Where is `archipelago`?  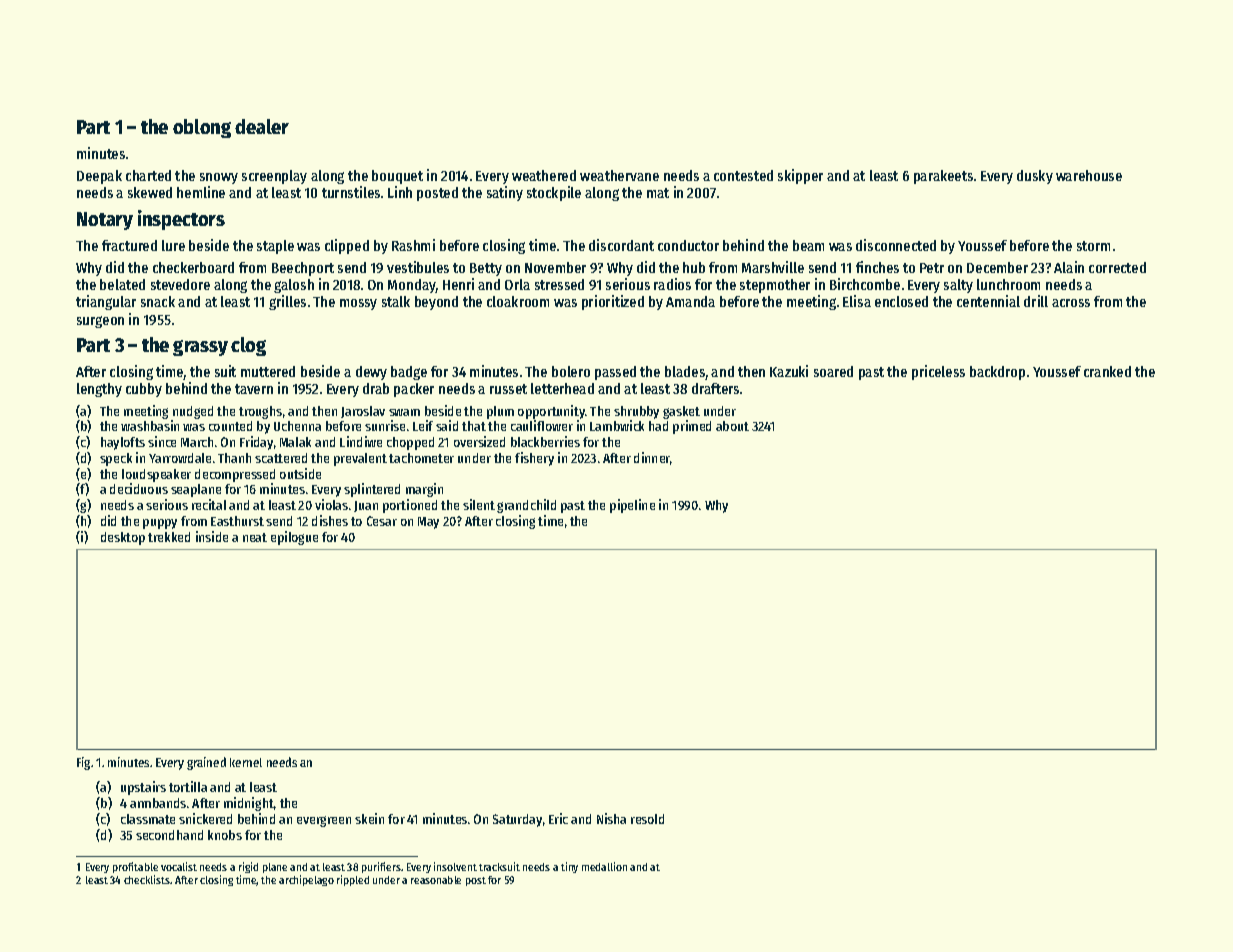
archipelago is located at coordinates (306, 880).
